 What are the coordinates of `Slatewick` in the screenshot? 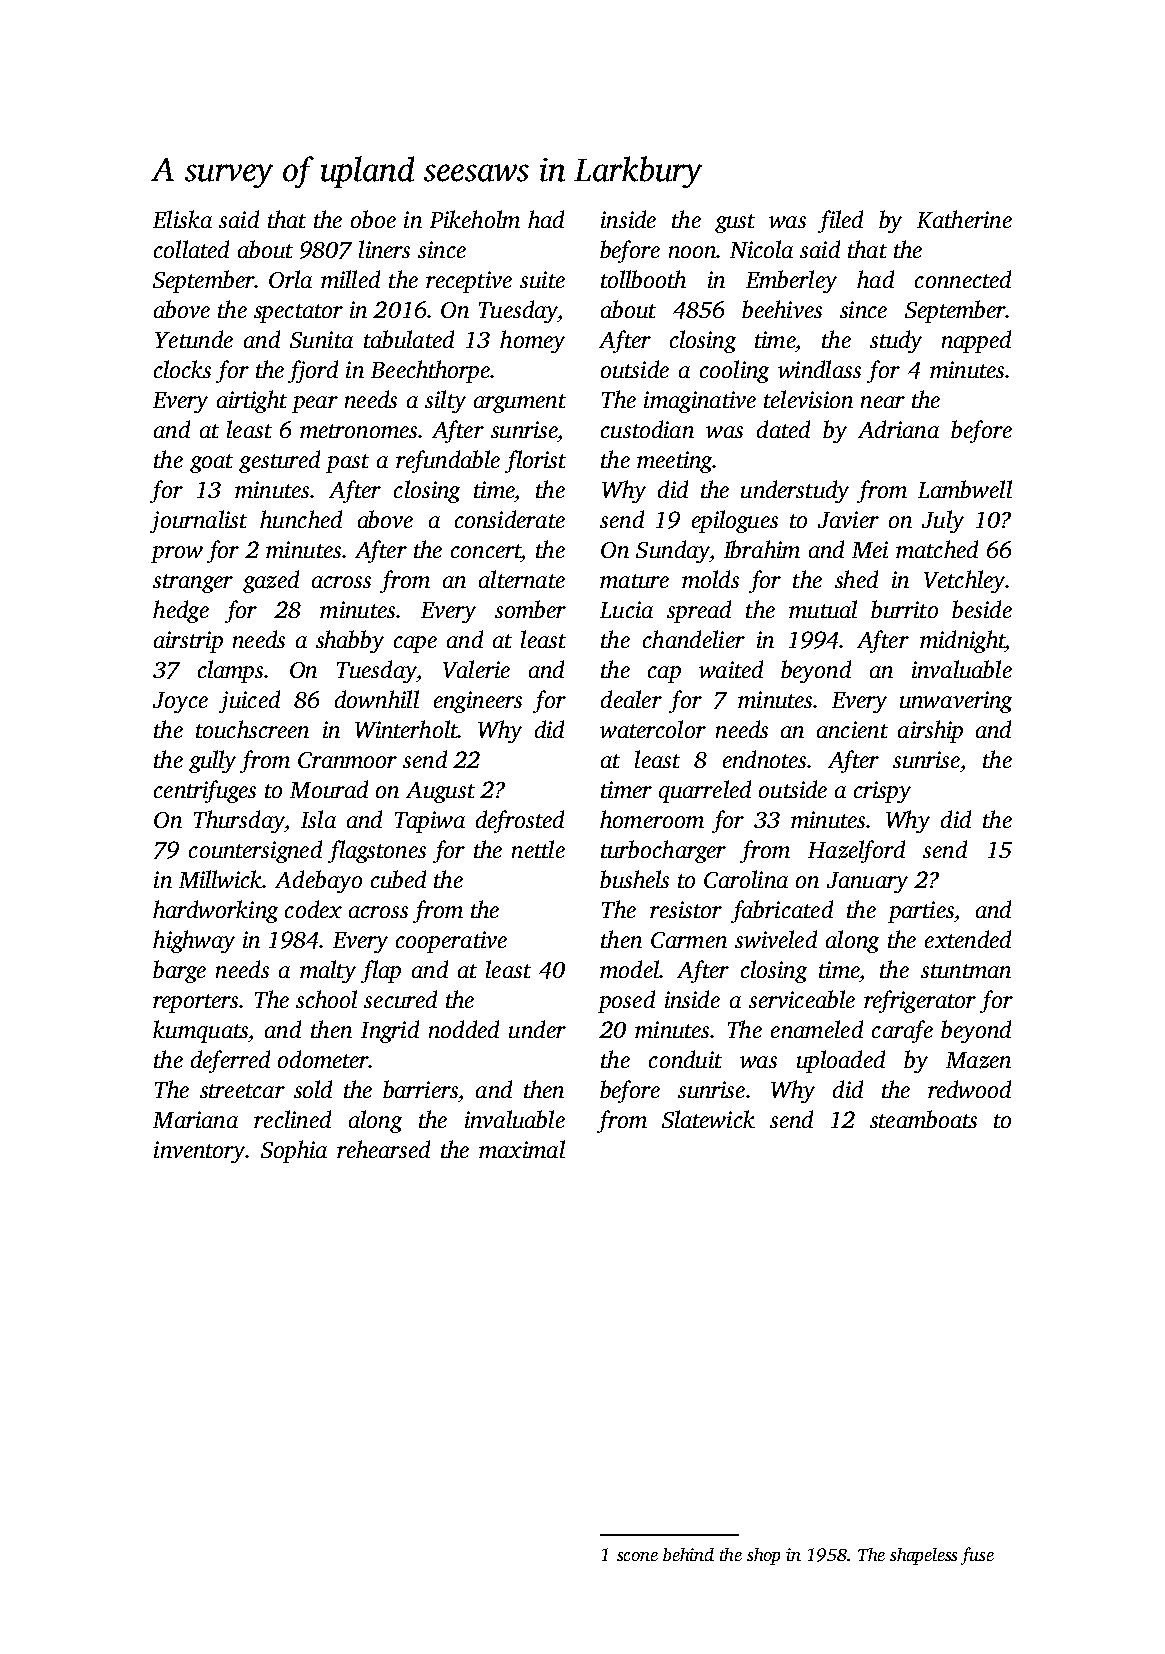 It's located at (708, 1119).
